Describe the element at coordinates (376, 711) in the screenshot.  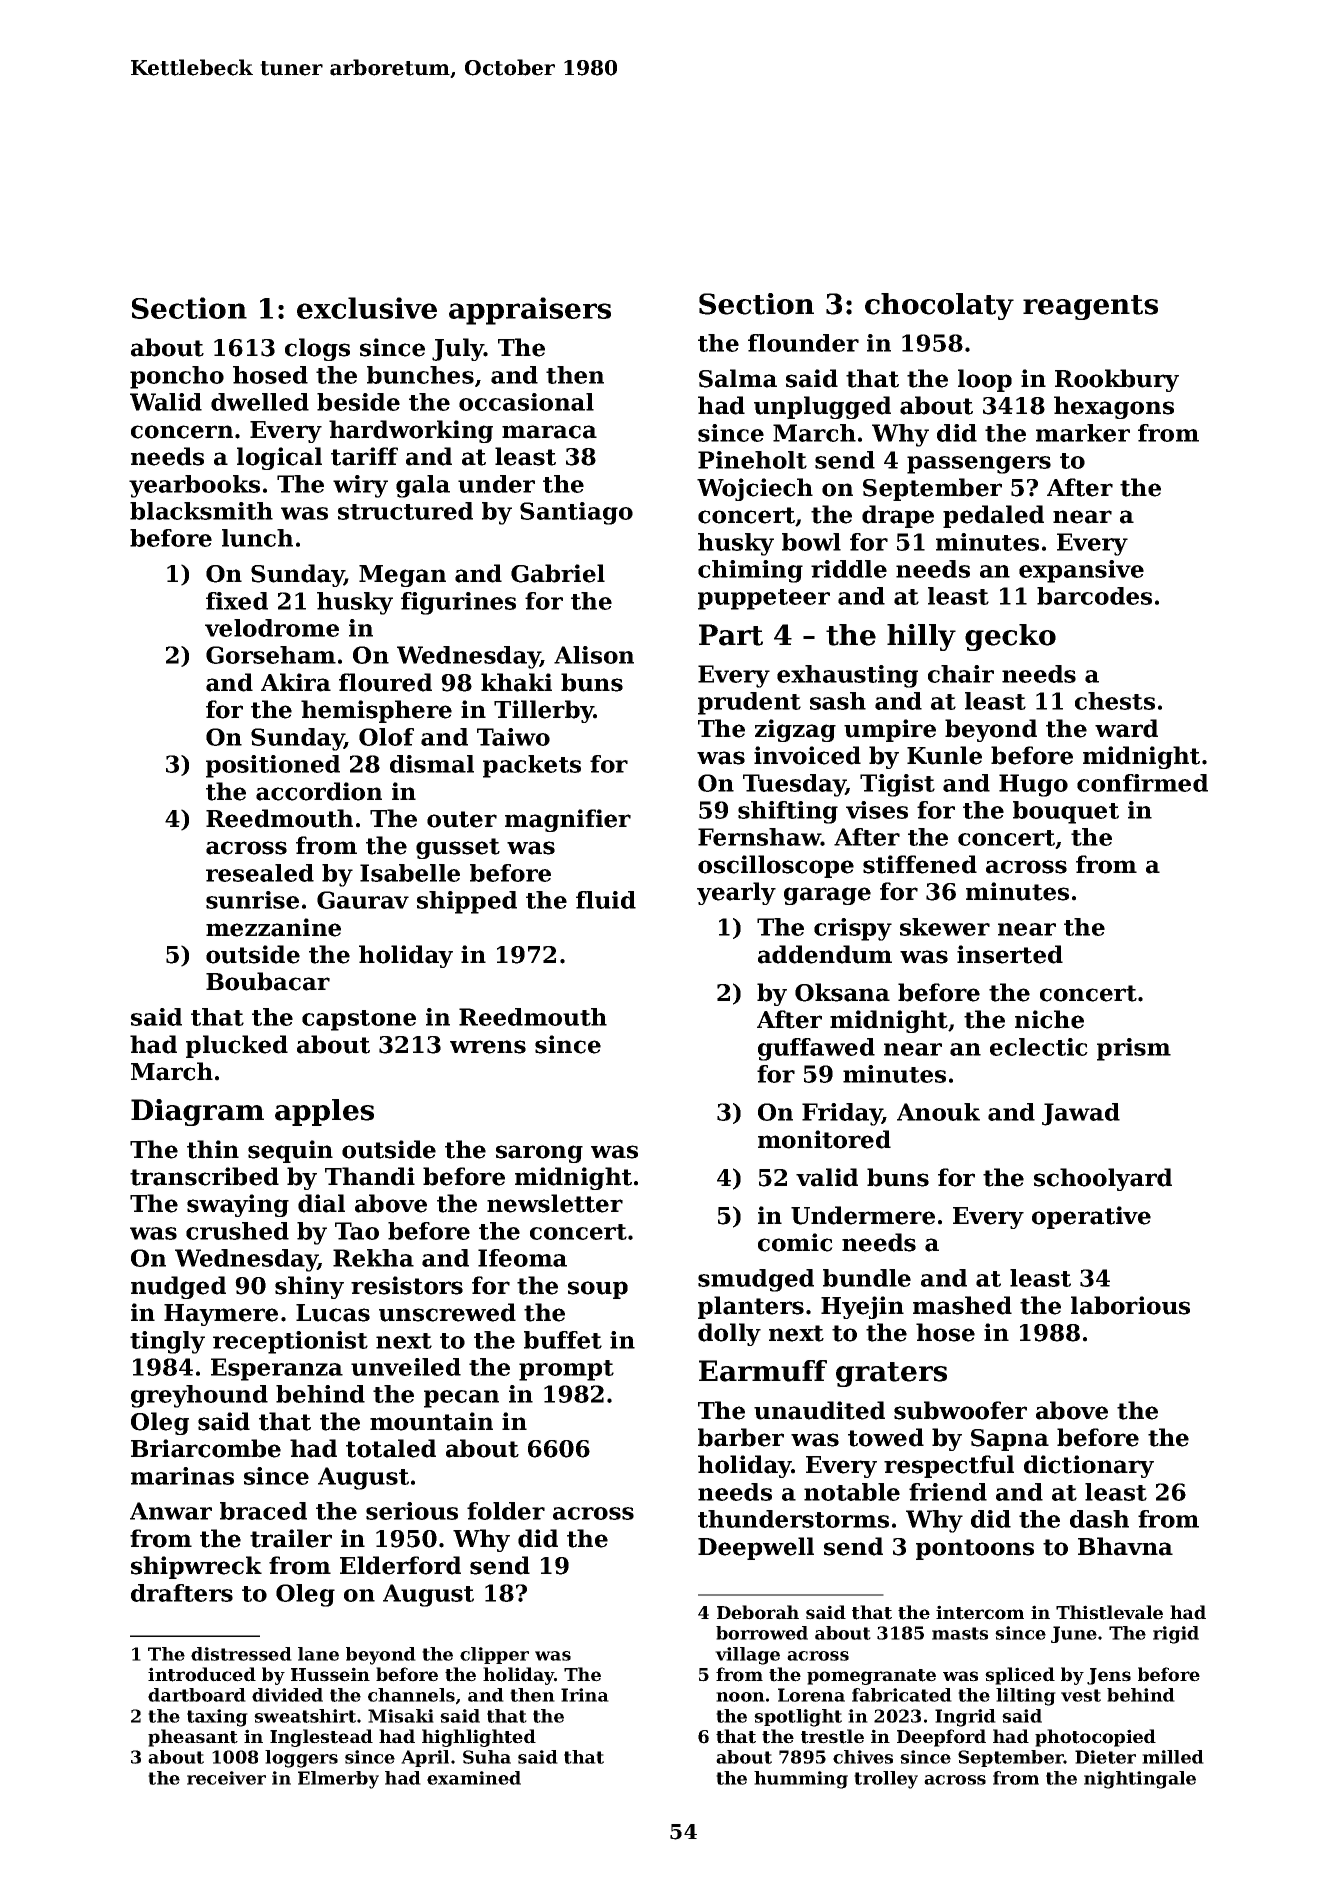
I see `hemisphere` at that location.
